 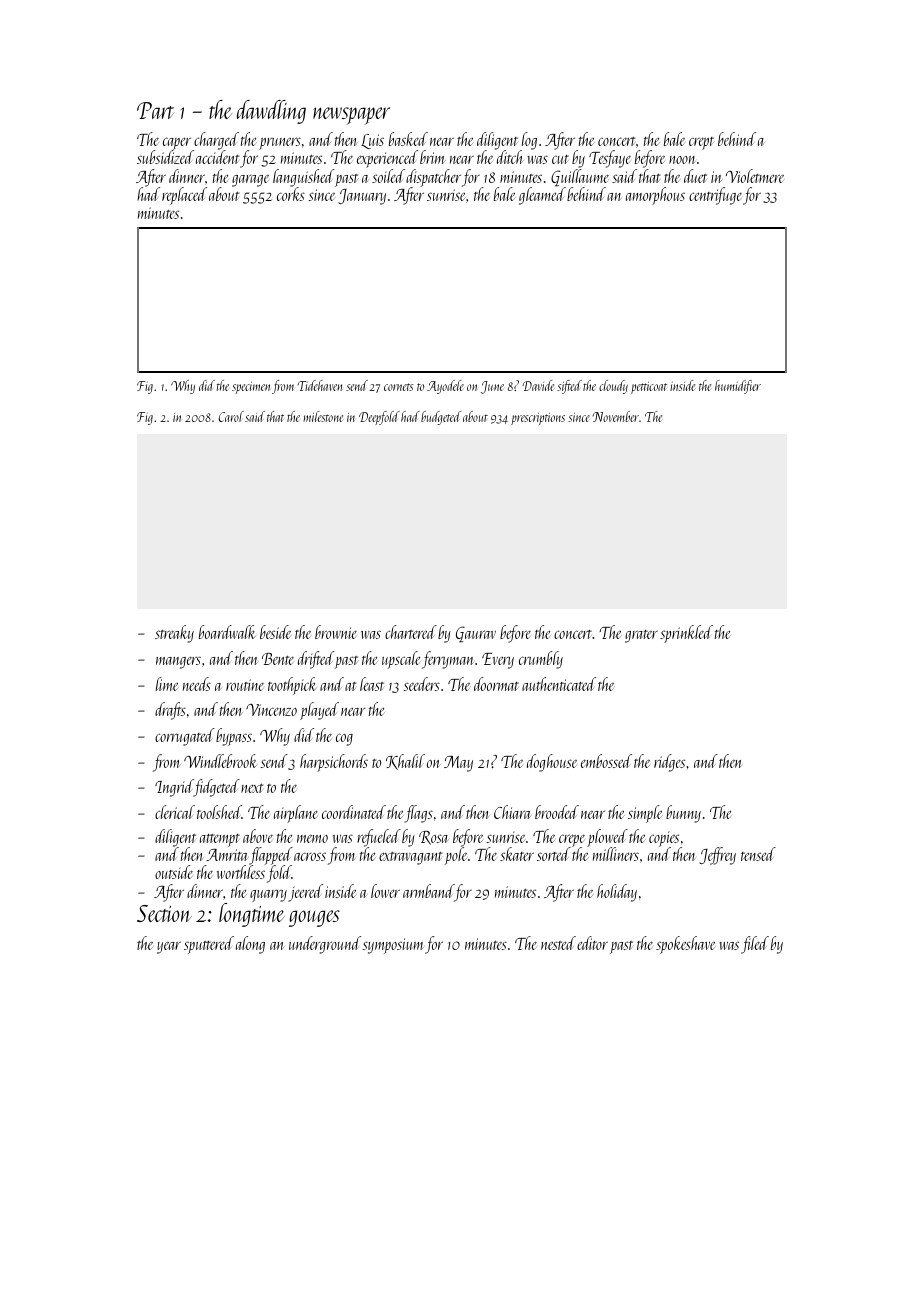 I want to click on gleamed, so click(x=542, y=196).
